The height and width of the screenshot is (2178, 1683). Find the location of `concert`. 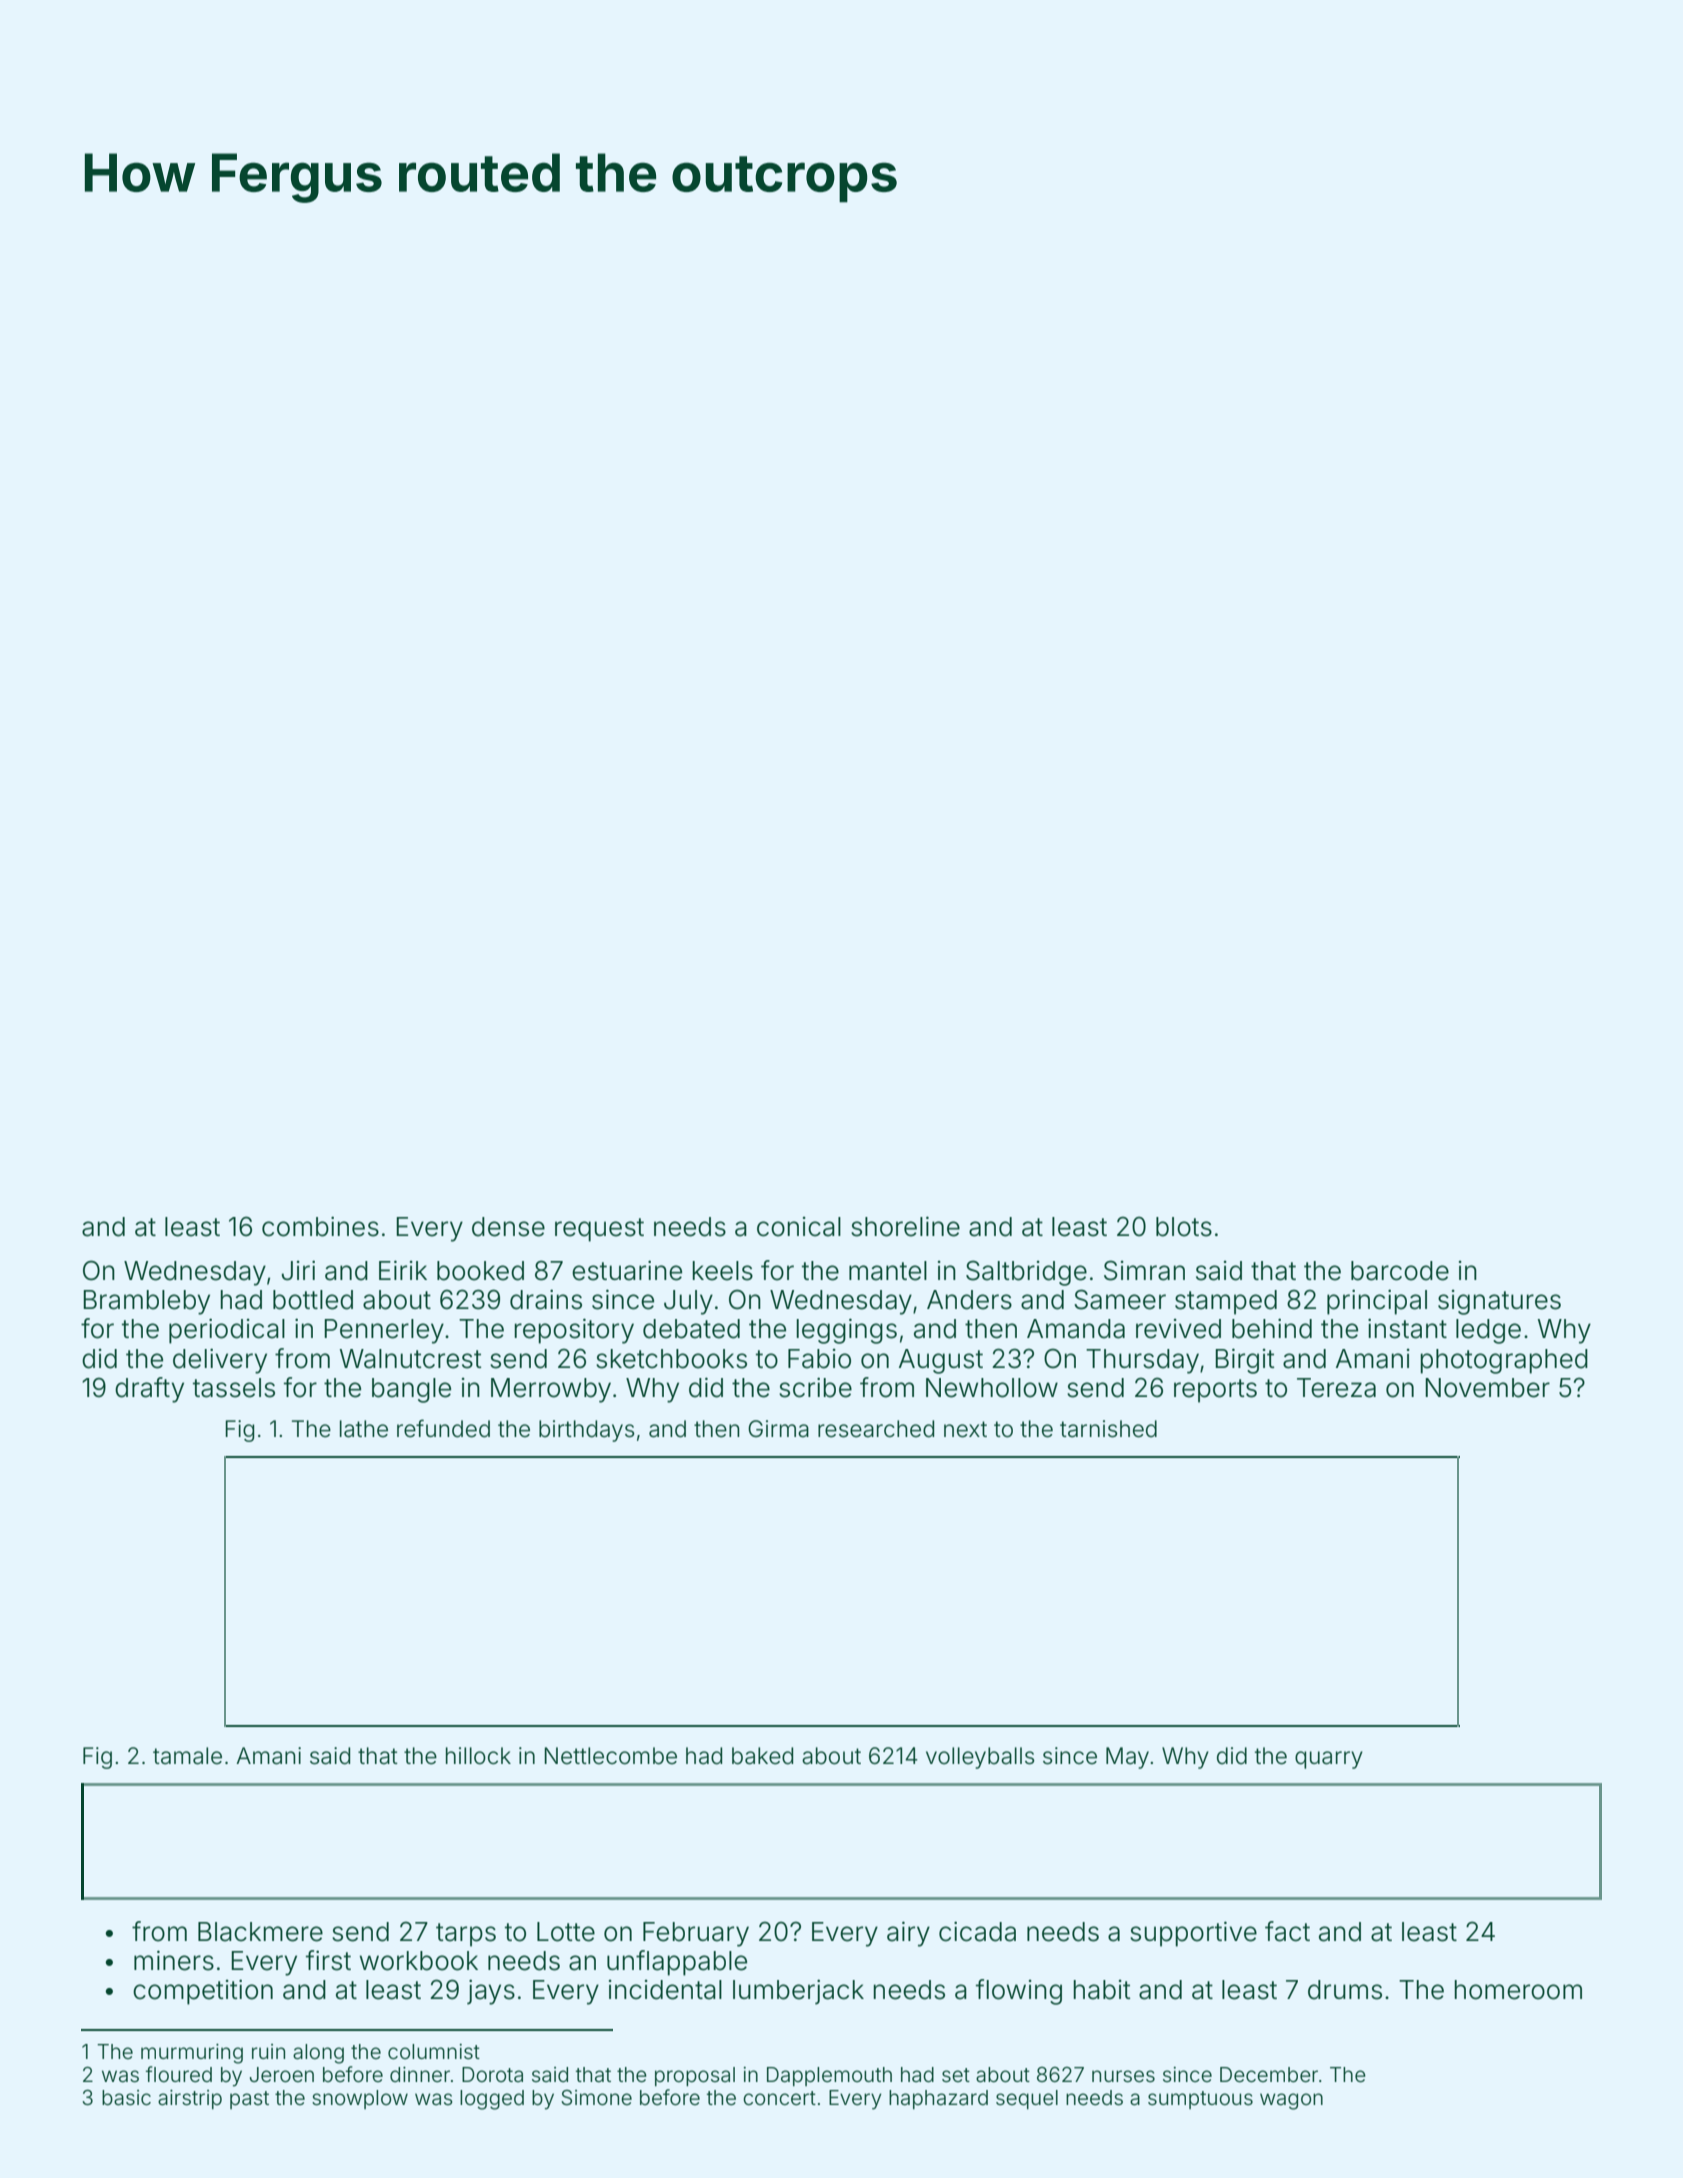

concert is located at coordinates (779, 2098).
